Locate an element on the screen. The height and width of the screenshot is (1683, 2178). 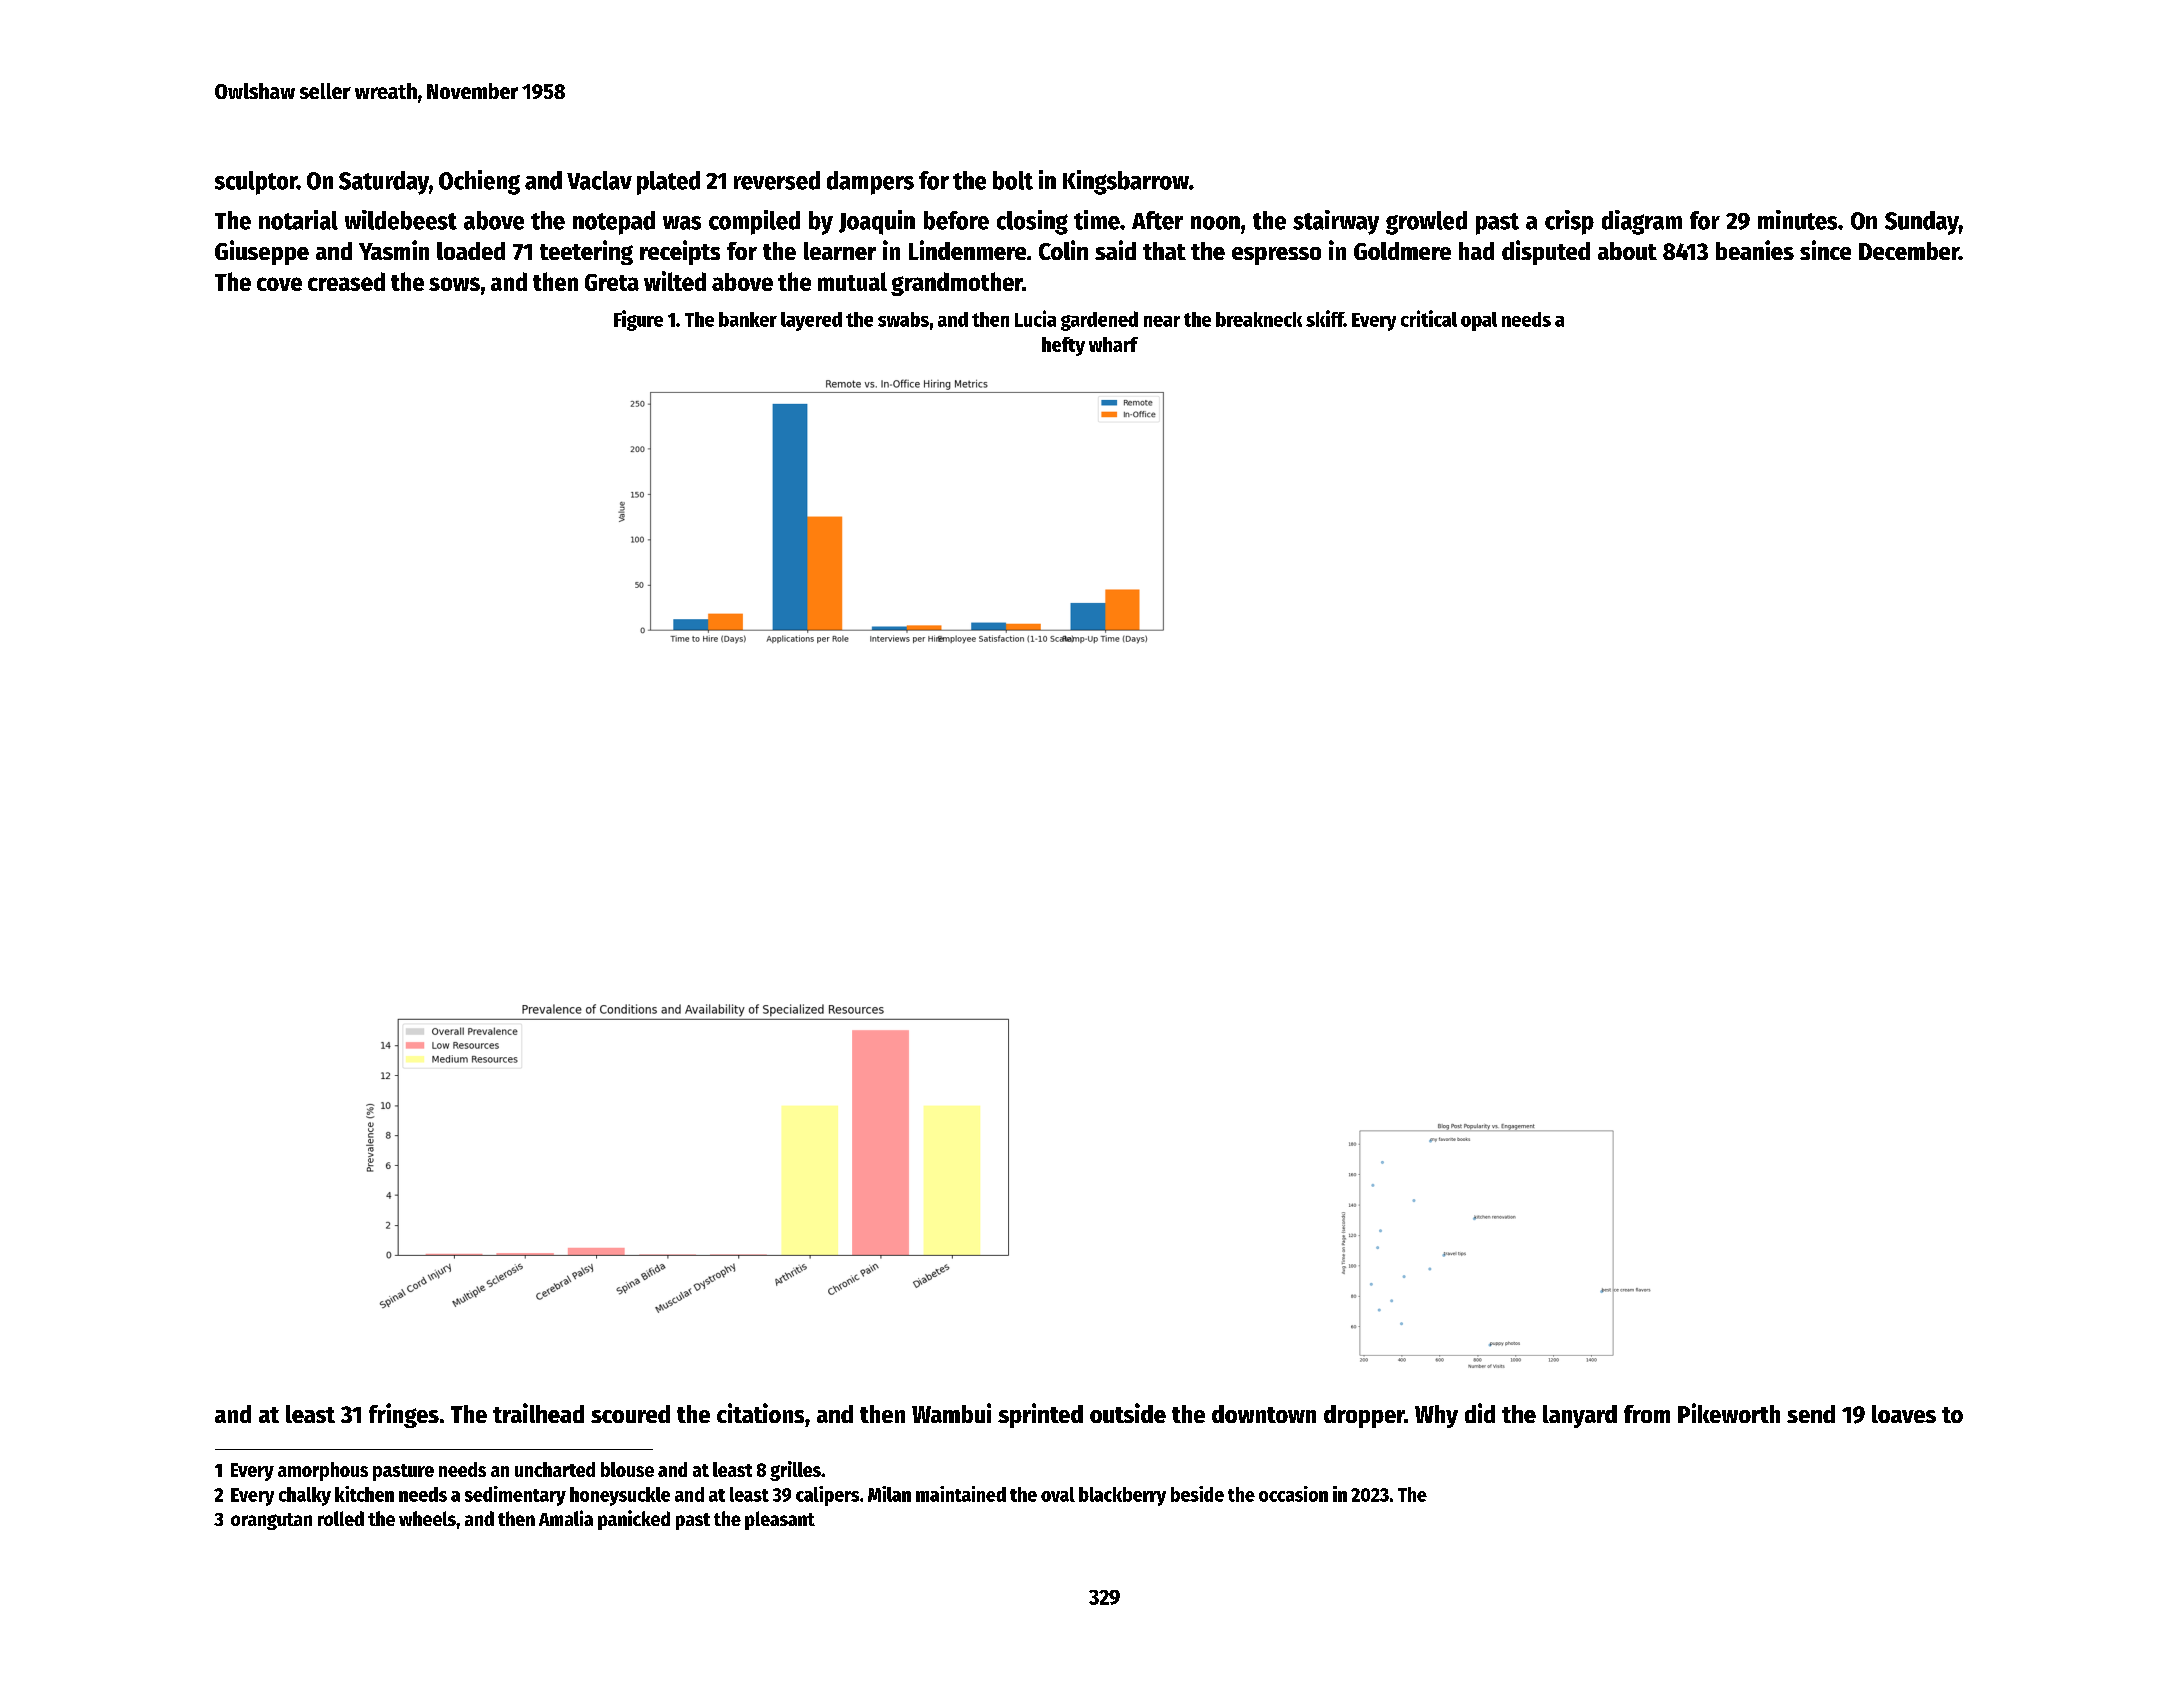
Ochieng is located at coordinates (479, 182).
